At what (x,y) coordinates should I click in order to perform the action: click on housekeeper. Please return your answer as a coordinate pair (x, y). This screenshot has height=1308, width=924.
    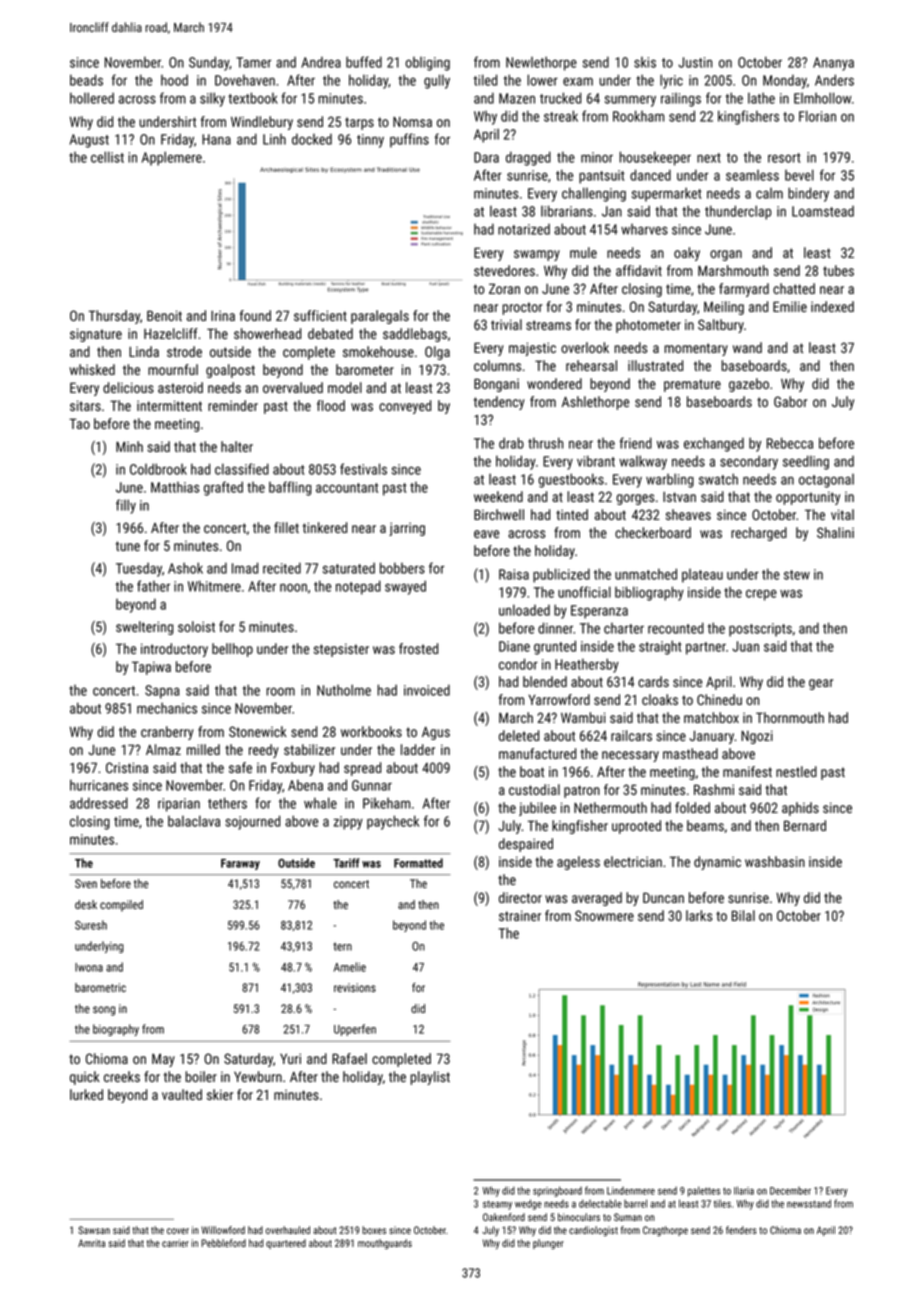
    Looking at the image, I should click on (655, 158).
